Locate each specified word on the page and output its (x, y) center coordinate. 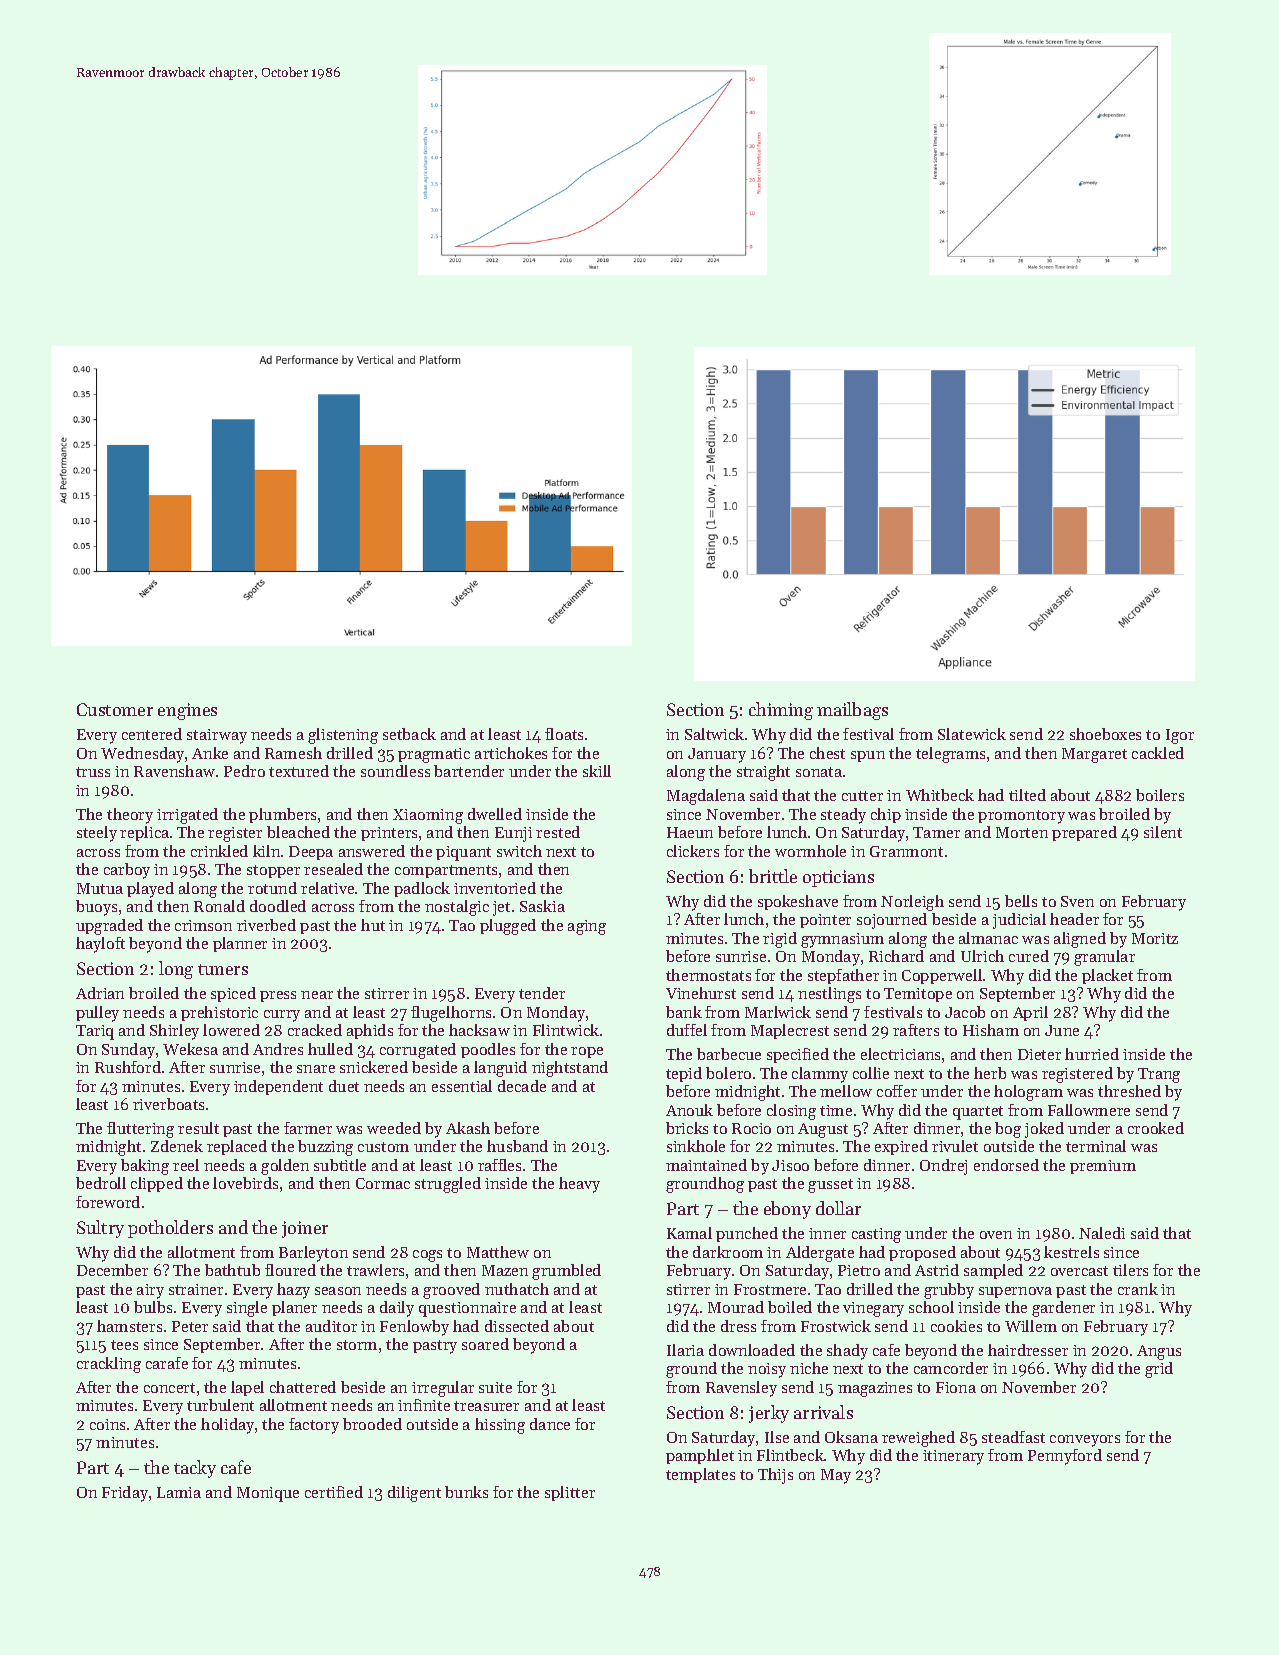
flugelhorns (451, 1014)
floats (564, 734)
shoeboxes (1105, 734)
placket (1107, 976)
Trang (1159, 1075)
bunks (466, 1492)
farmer (308, 1128)
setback (409, 734)
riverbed (266, 925)
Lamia (179, 1492)
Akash (468, 1128)
